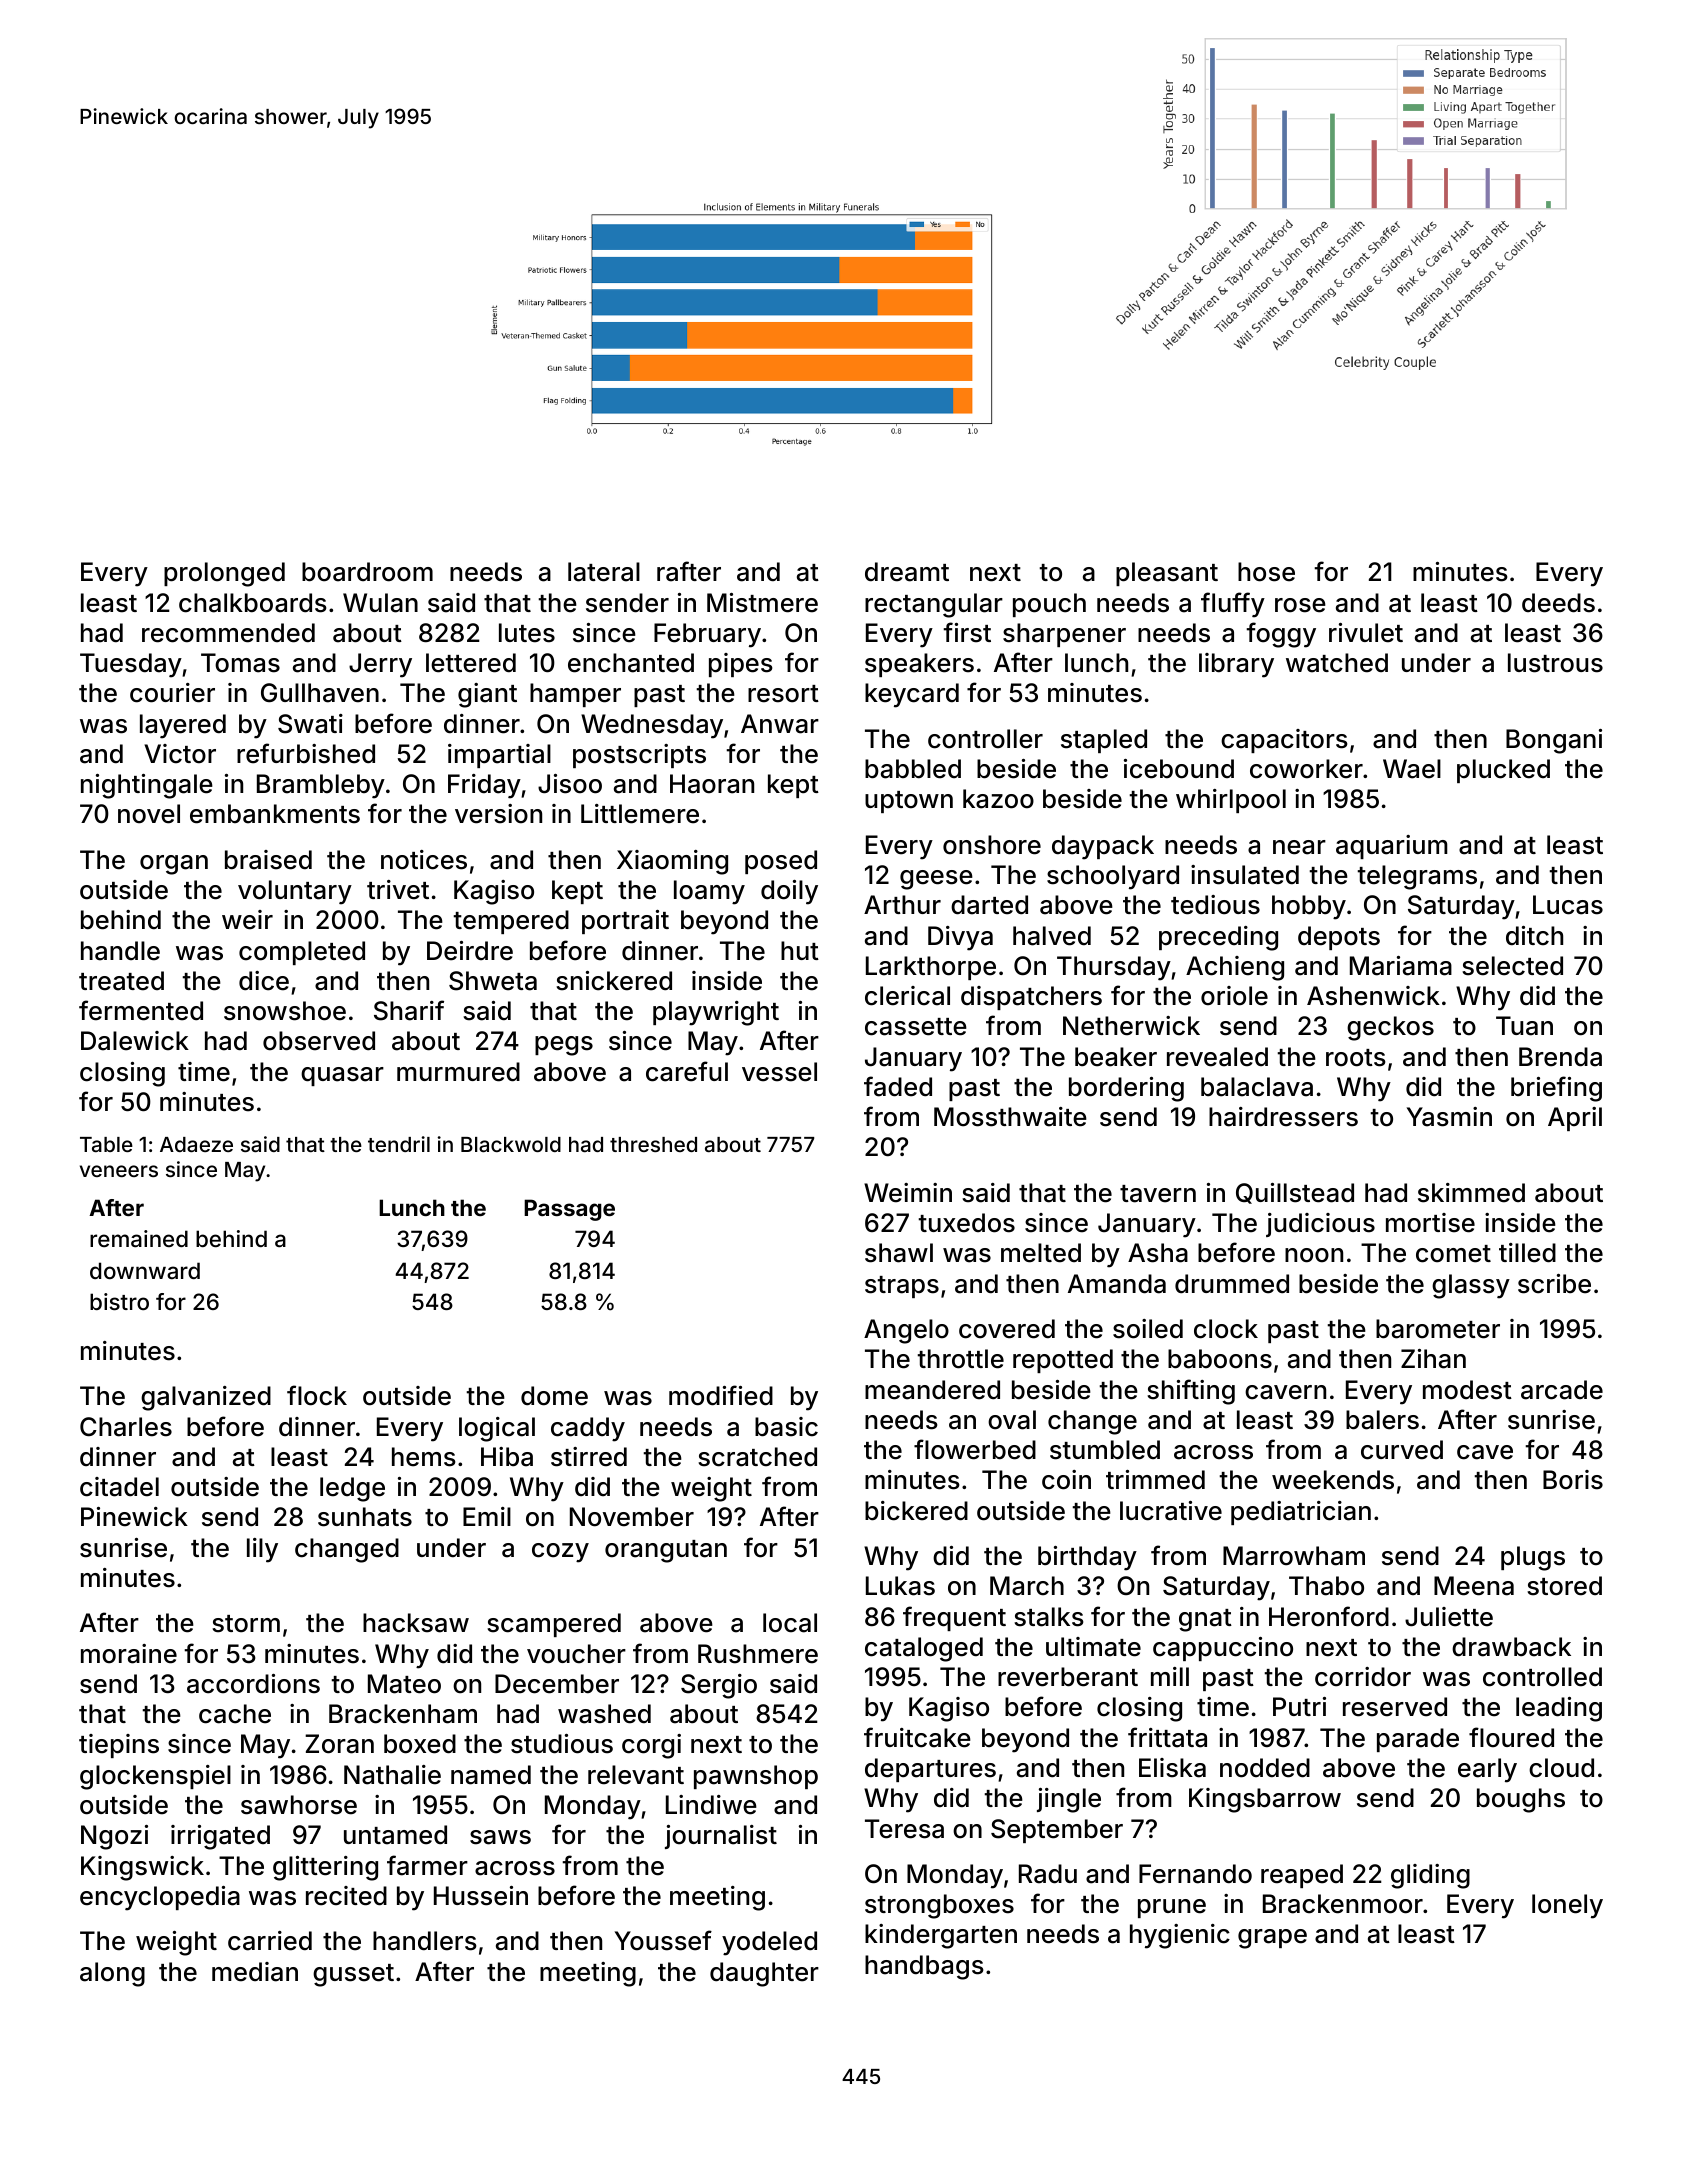 This page has height=2178, width=1683. I want to click on grape, so click(1272, 1939).
